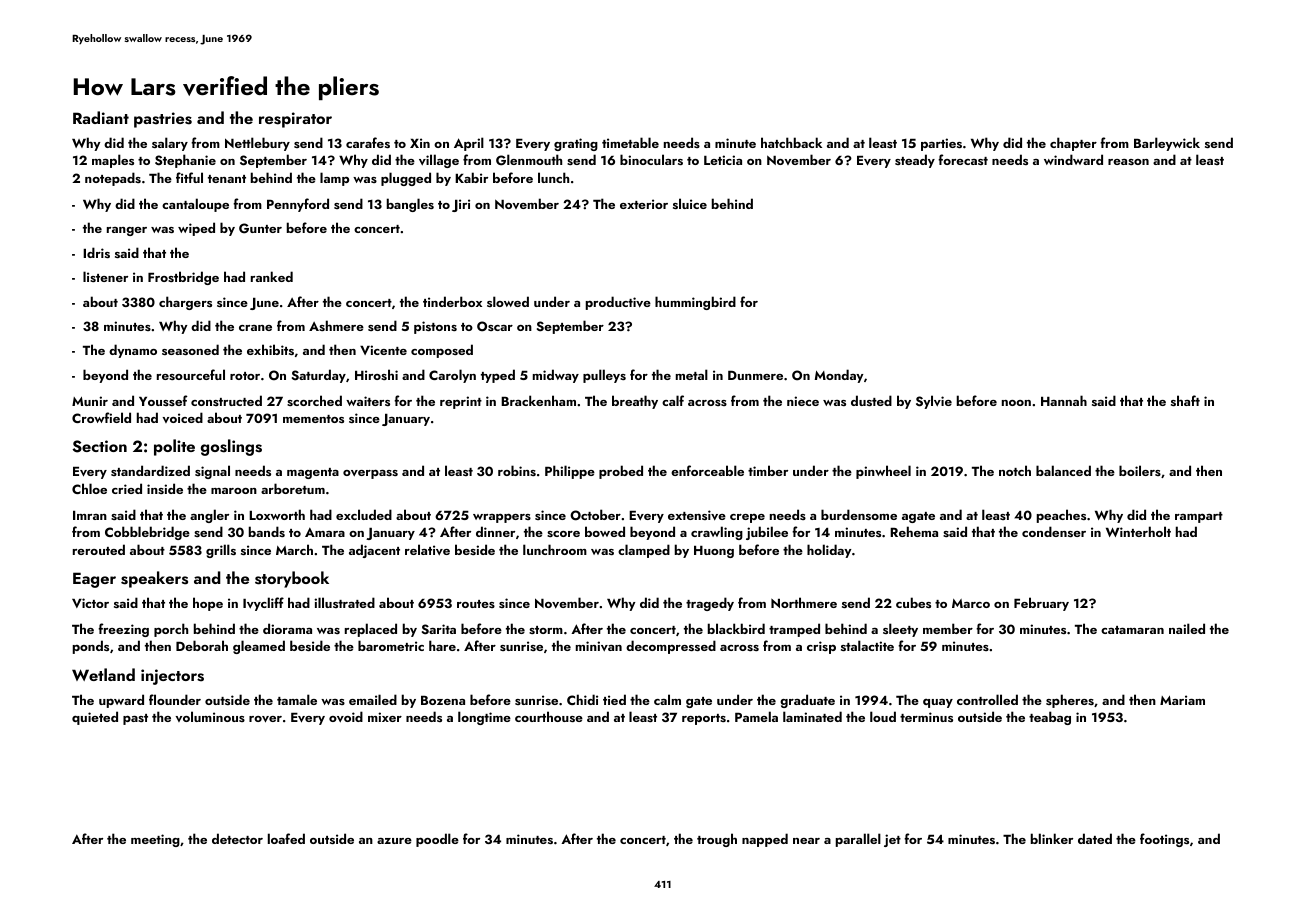 This screenshot has height=924, width=1308. Describe the element at coordinates (768, 470) in the screenshot. I see `timber` at that location.
